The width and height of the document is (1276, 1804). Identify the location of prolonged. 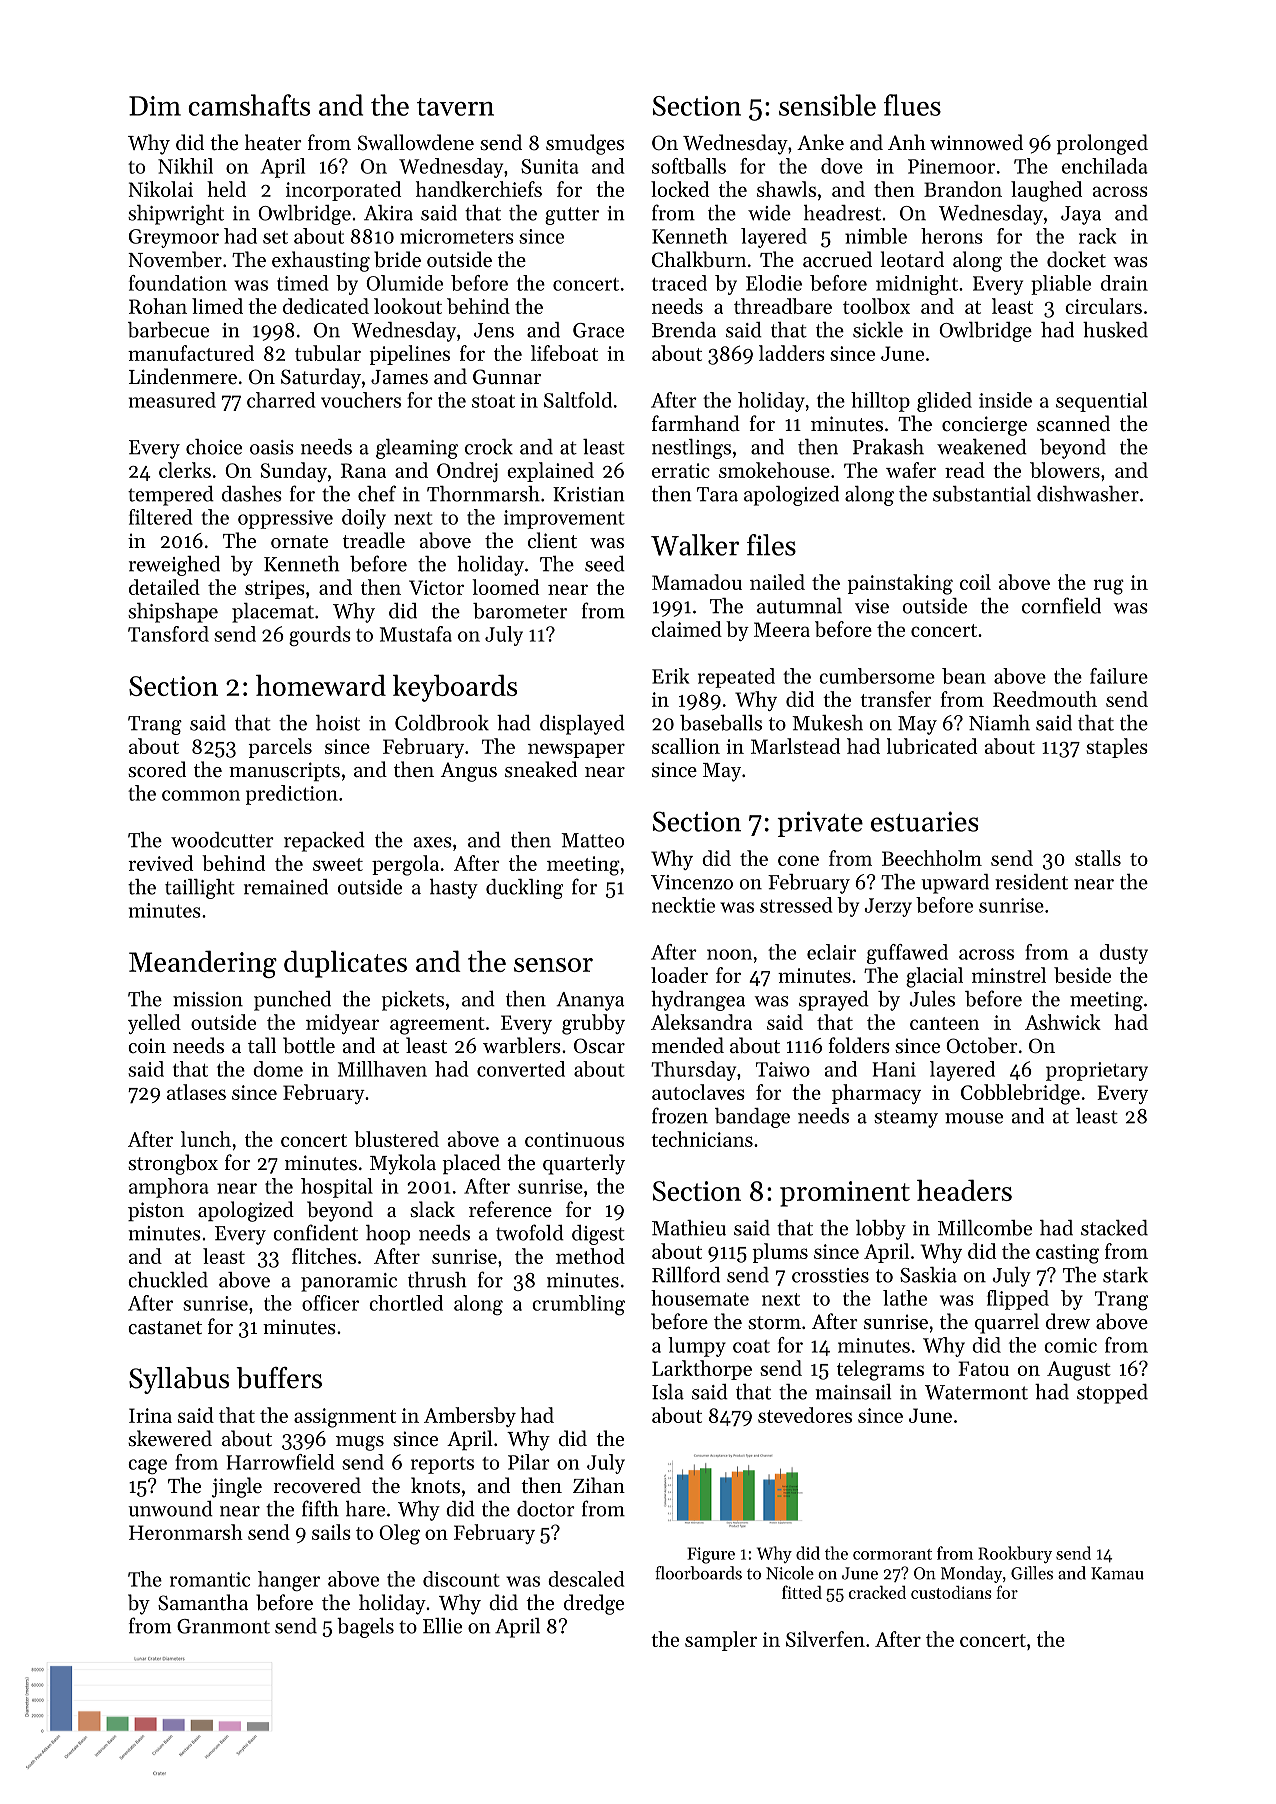
(1102, 144).
